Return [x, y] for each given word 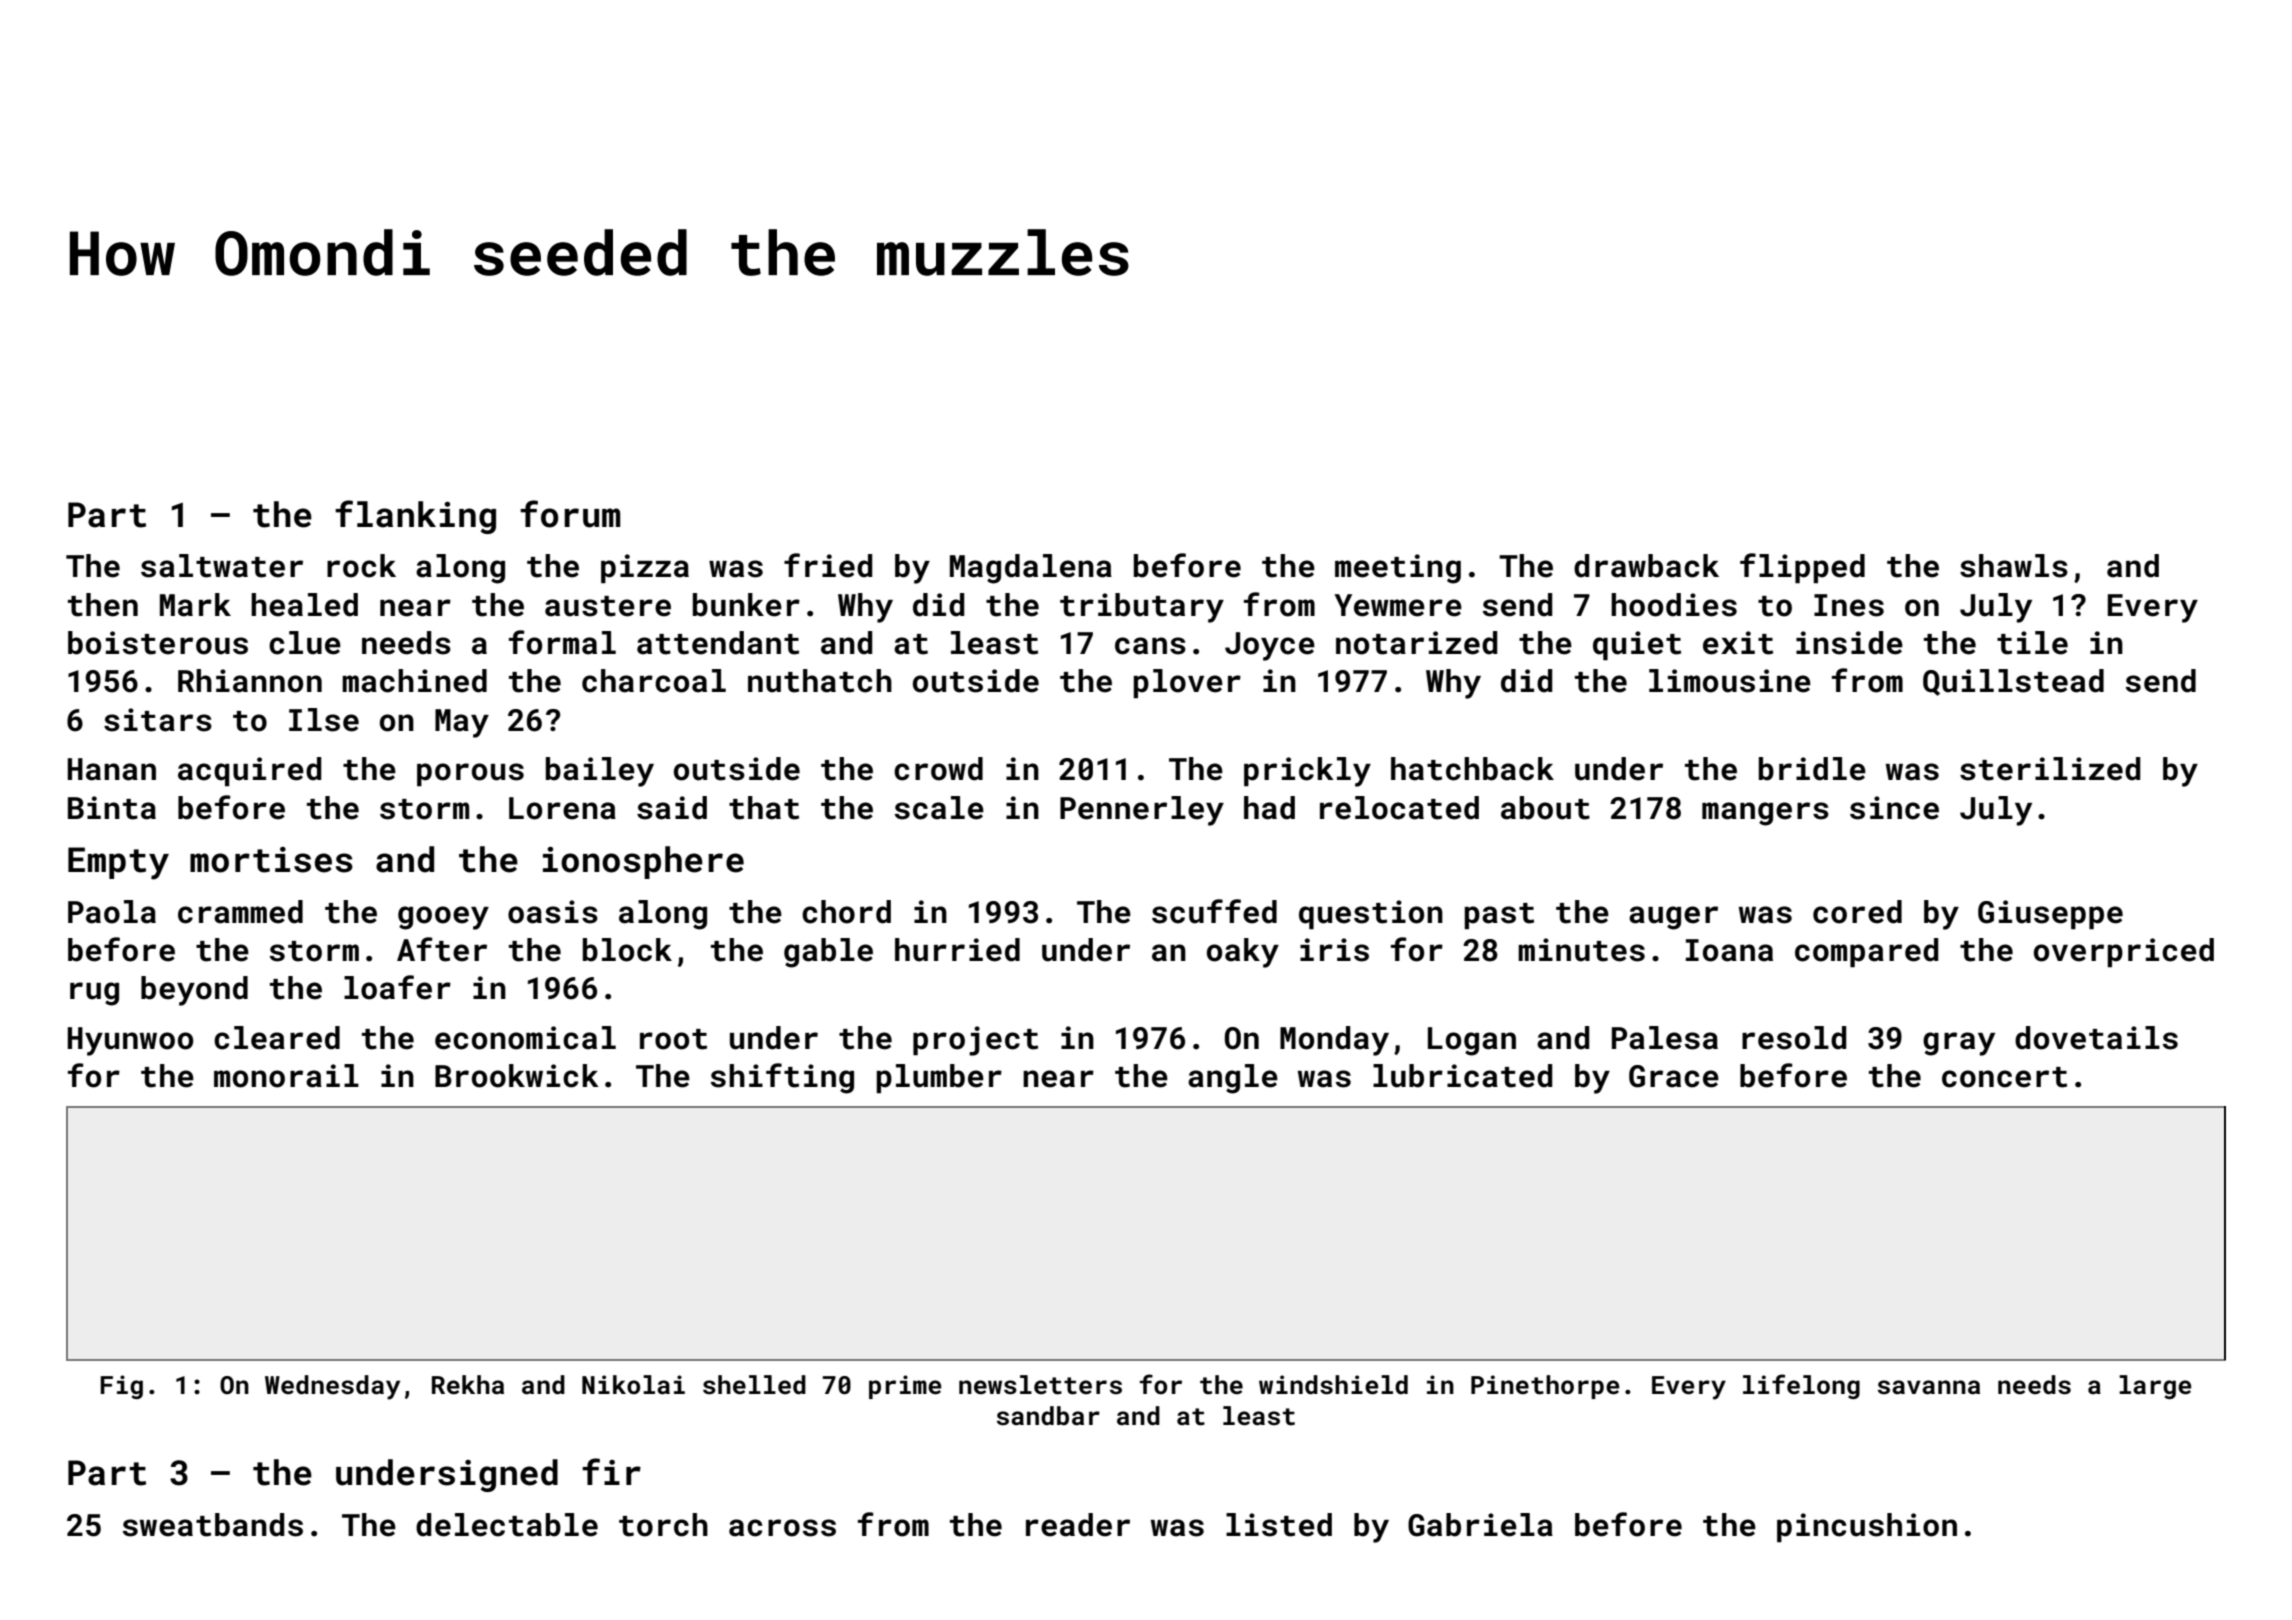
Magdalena [1031, 569]
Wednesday [332, 1387]
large [2155, 1387]
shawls [2014, 566]
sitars [158, 720]
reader [1078, 1525]
